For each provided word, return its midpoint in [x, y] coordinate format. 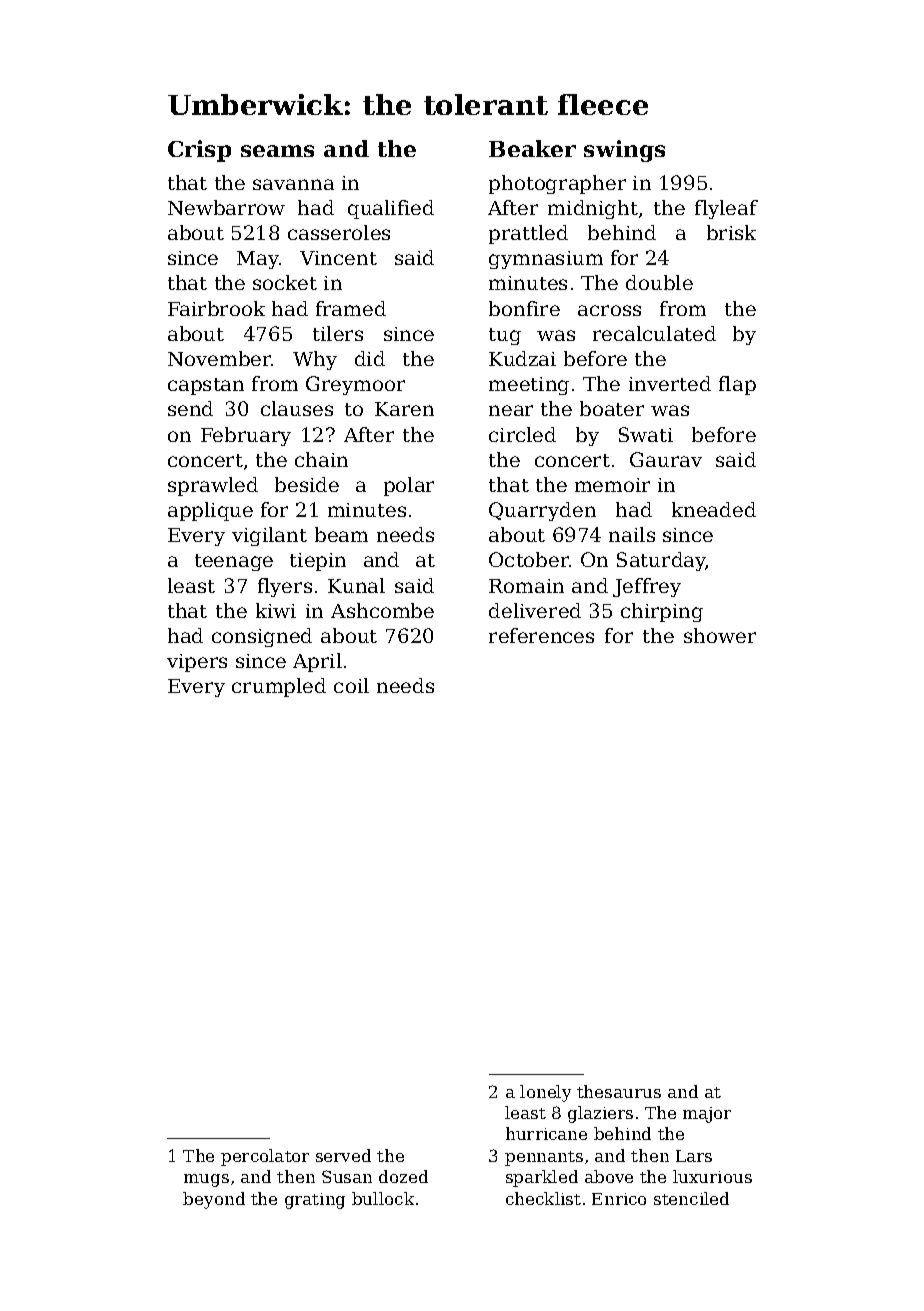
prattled [528, 234]
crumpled [279, 687]
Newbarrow [226, 207]
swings [624, 151]
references [541, 635]
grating [315, 1201]
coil [351, 685]
